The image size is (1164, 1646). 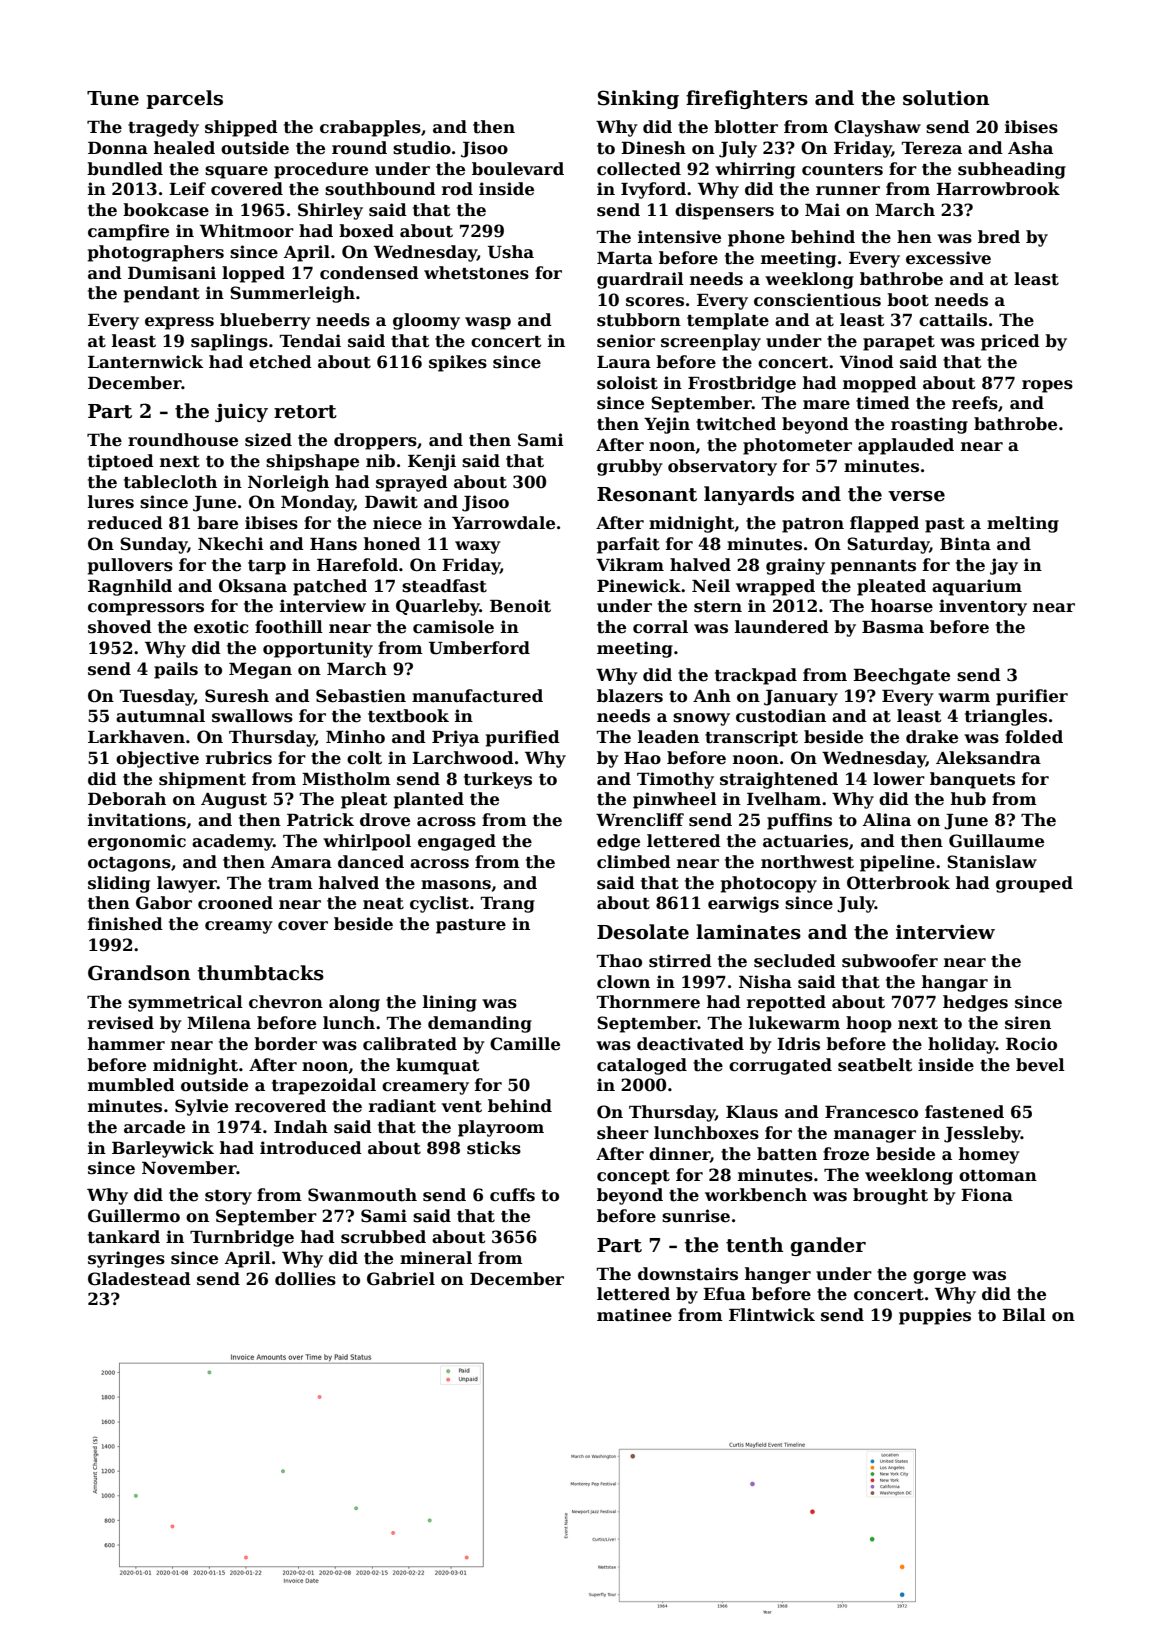 What do you see at coordinates (946, 98) in the screenshot?
I see `solution` at bounding box center [946, 98].
